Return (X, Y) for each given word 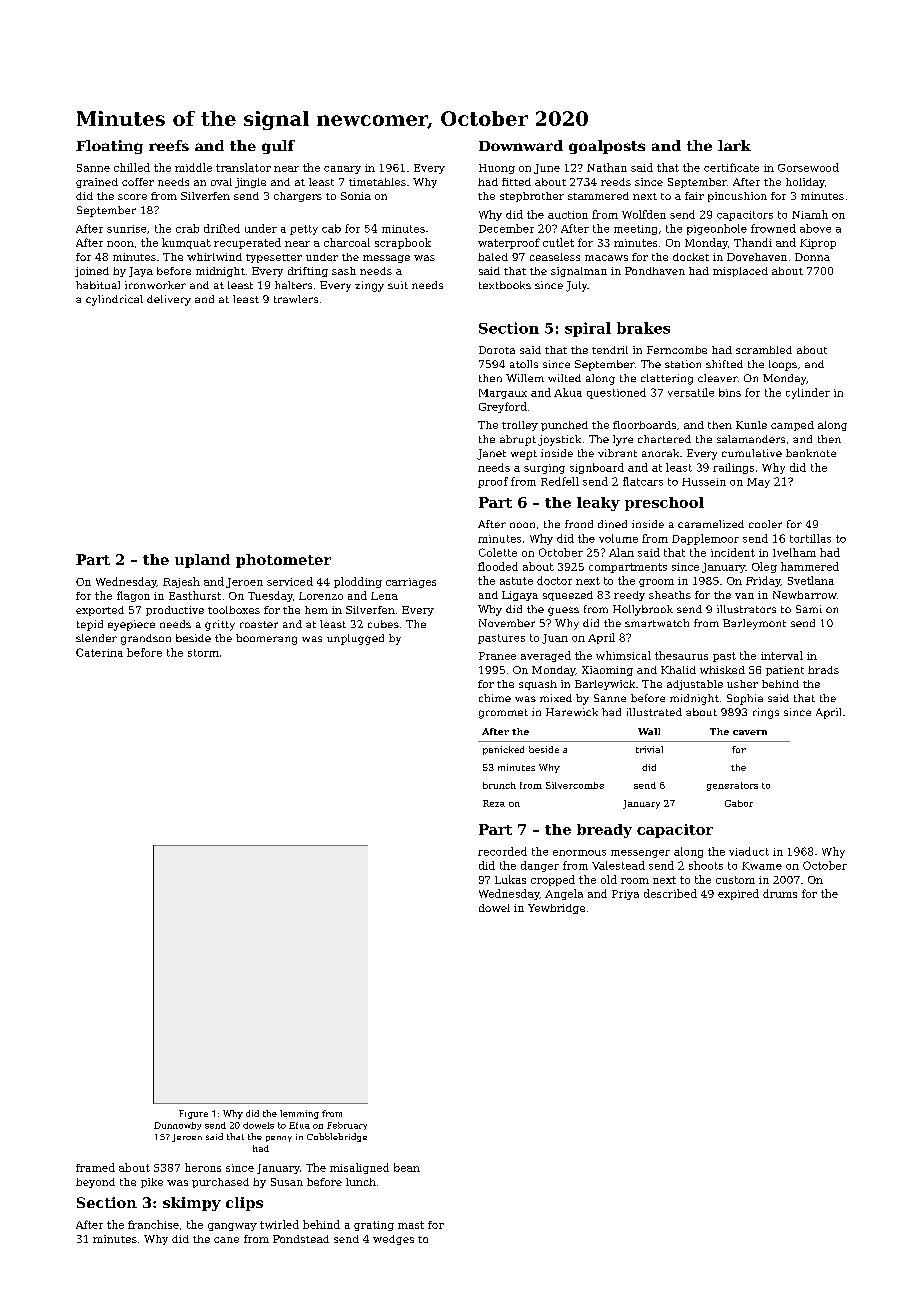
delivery (169, 300)
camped (792, 426)
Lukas (510, 879)
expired (738, 894)
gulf (278, 147)
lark (734, 145)
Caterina (99, 652)
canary (342, 170)
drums (780, 893)
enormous (579, 853)
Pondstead (301, 1239)
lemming (299, 1114)
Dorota (497, 350)
